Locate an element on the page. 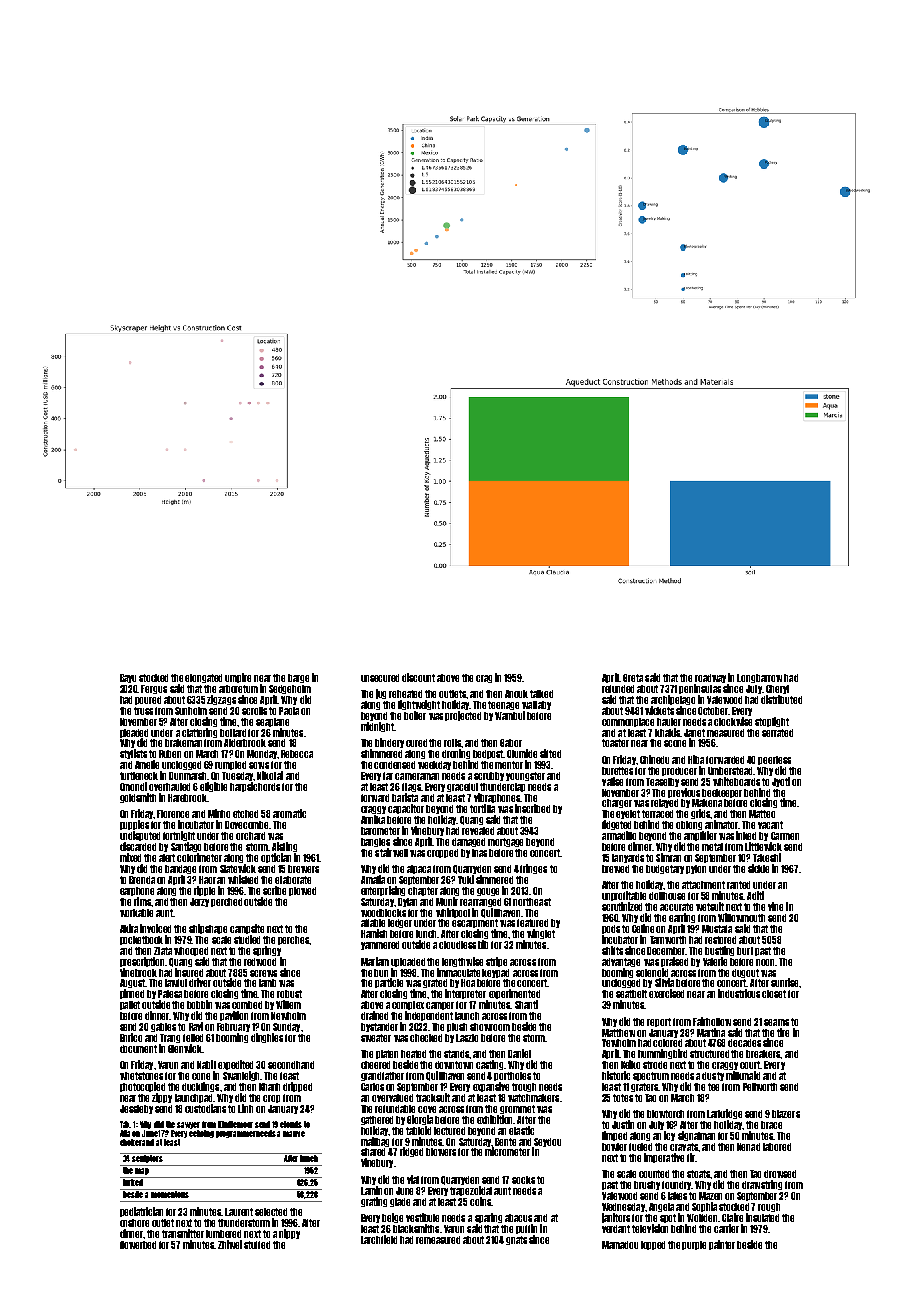 The image size is (924, 1308). Greta is located at coordinates (633, 678).
